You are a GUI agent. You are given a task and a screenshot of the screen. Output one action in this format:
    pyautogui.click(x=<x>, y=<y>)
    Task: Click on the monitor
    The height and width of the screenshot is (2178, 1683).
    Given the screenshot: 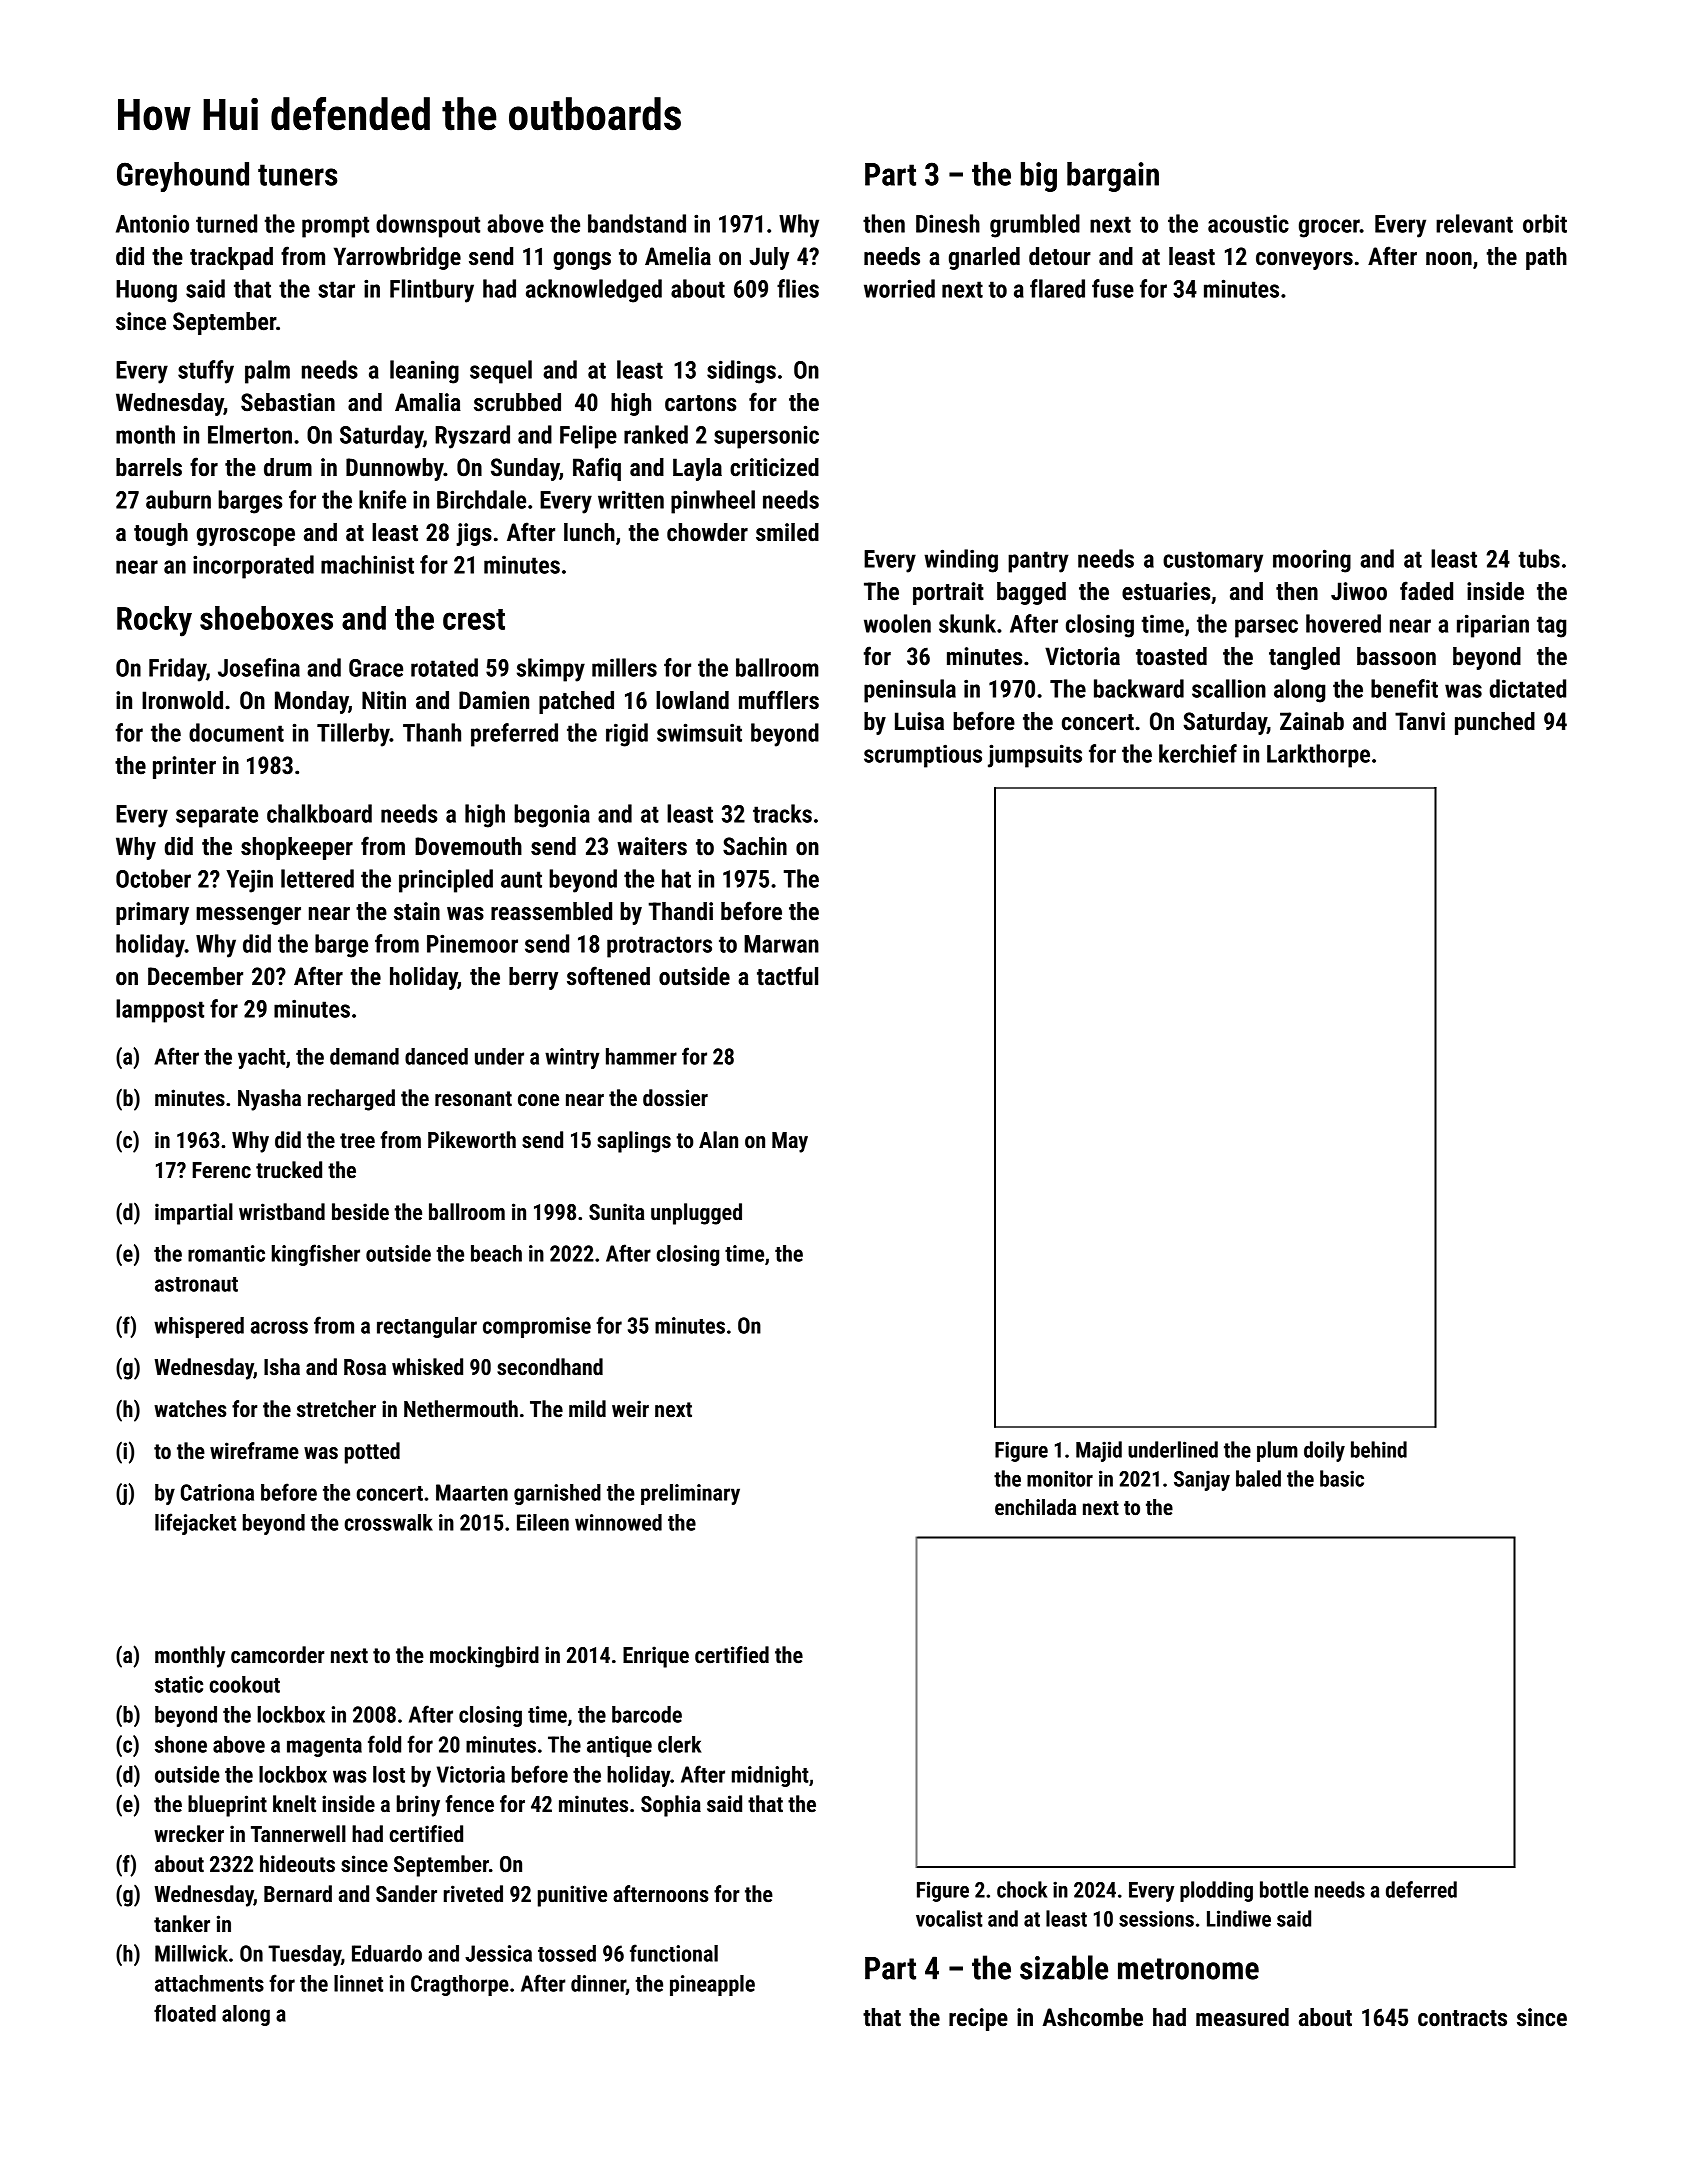 What is the action you would take?
    pyautogui.click(x=1060, y=1478)
